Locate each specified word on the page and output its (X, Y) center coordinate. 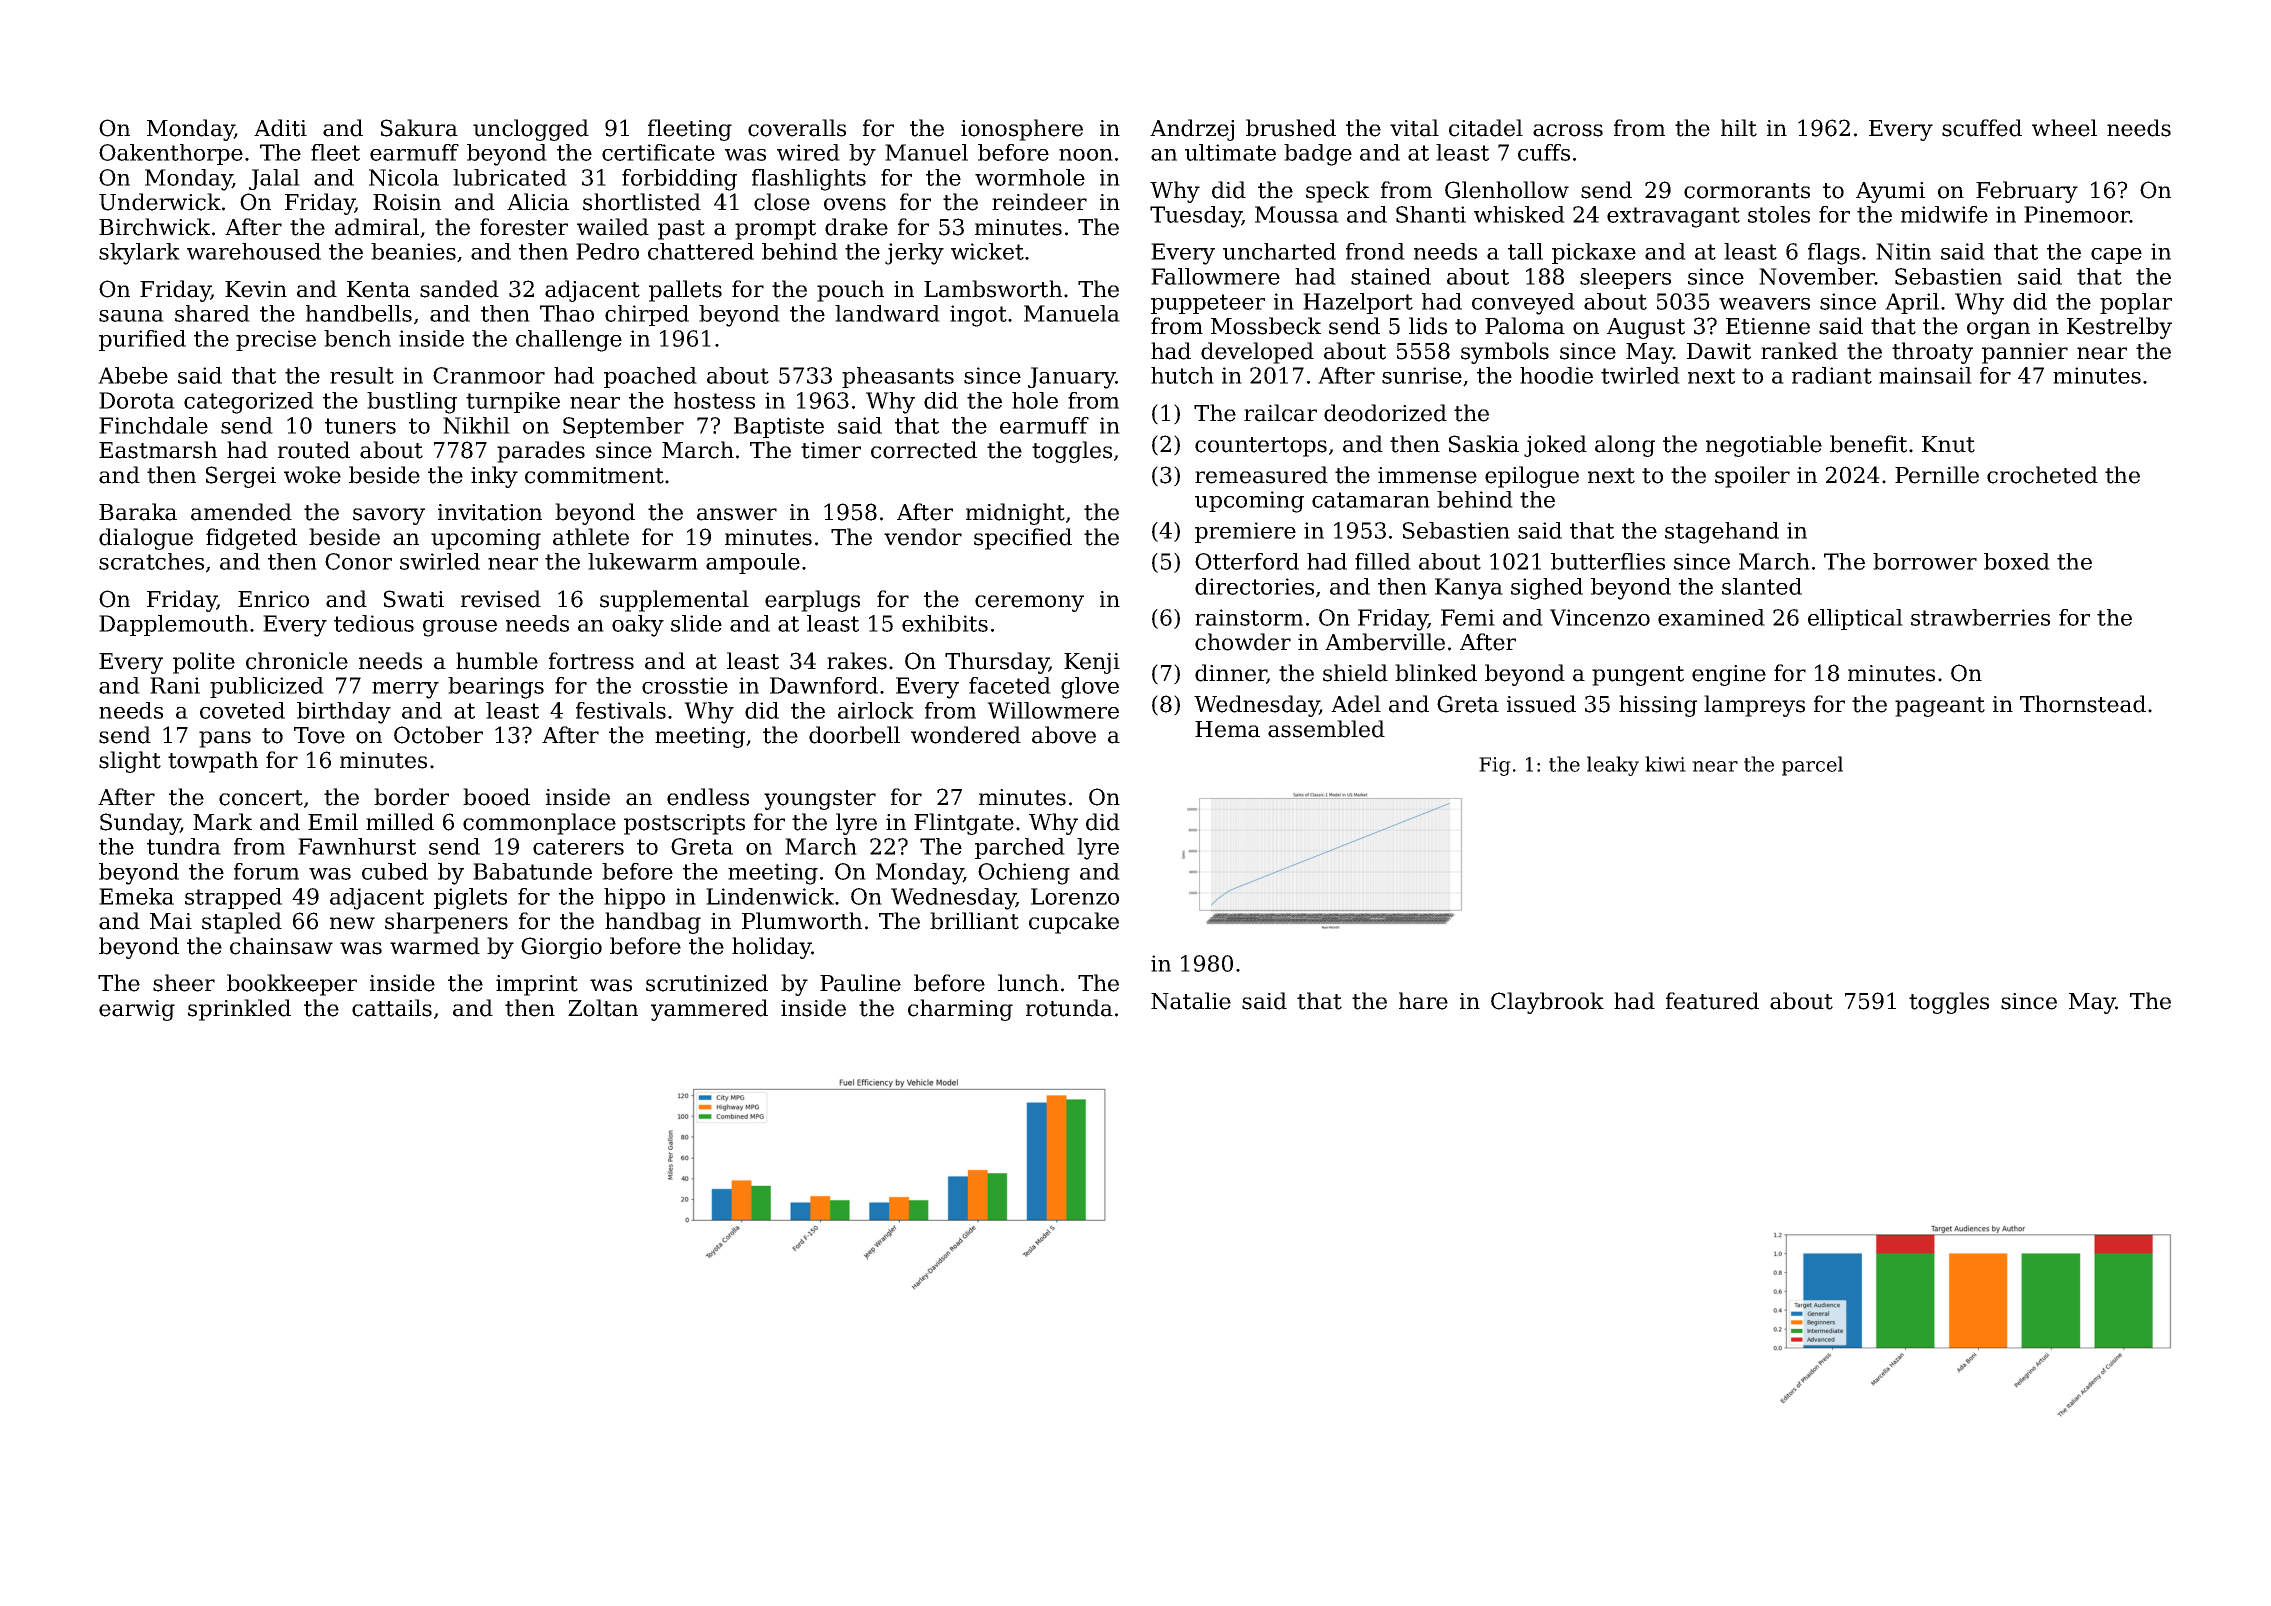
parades (541, 452)
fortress (591, 661)
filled (1383, 561)
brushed (1291, 128)
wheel (2064, 128)
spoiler (1752, 477)
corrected (924, 450)
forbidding (679, 180)
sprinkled (239, 1010)
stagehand (1722, 533)
